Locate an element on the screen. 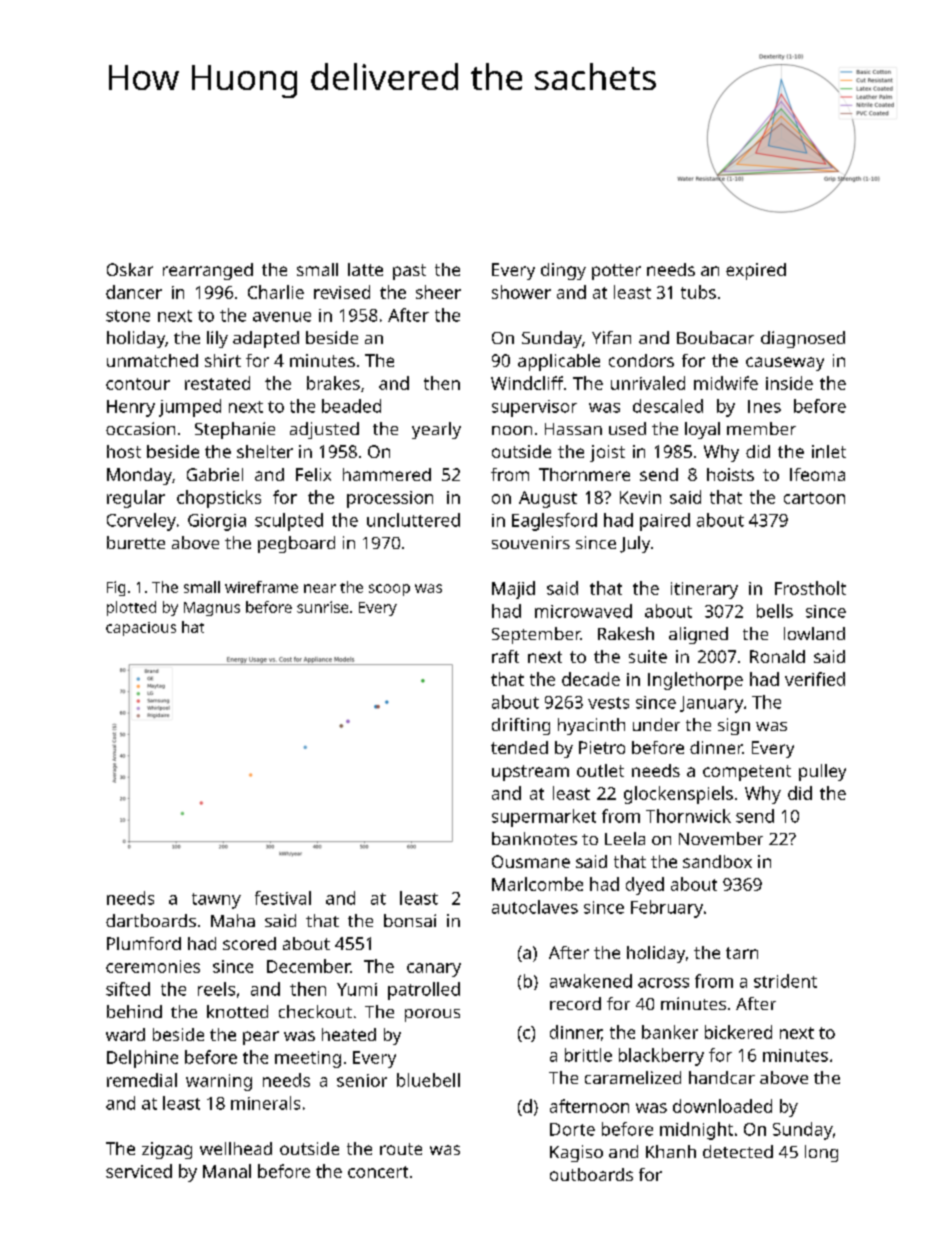 This screenshot has height=1233, width=952. dingy is located at coordinates (563, 271).
